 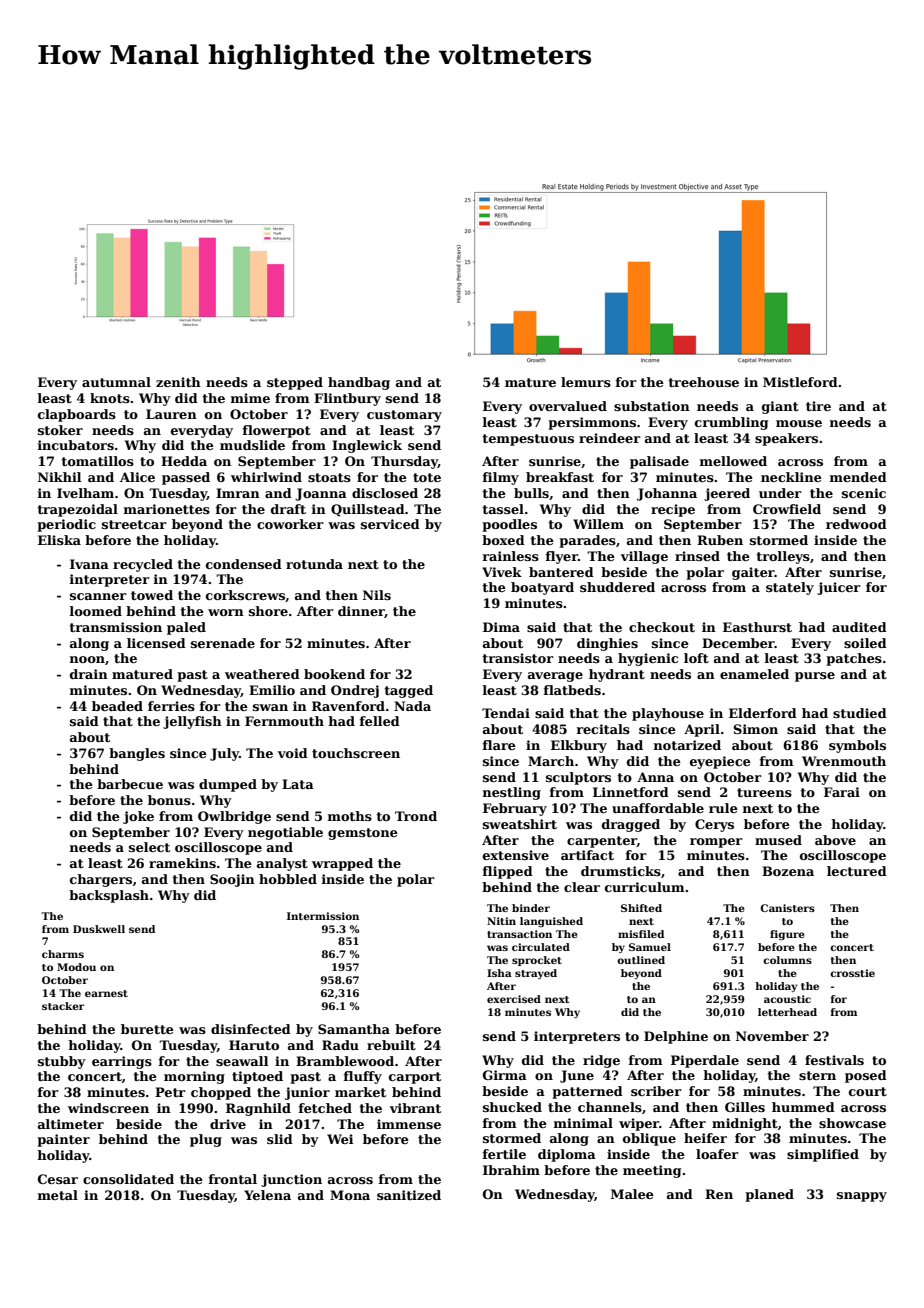 What do you see at coordinates (361, 612) in the screenshot?
I see `dinner` at bounding box center [361, 612].
